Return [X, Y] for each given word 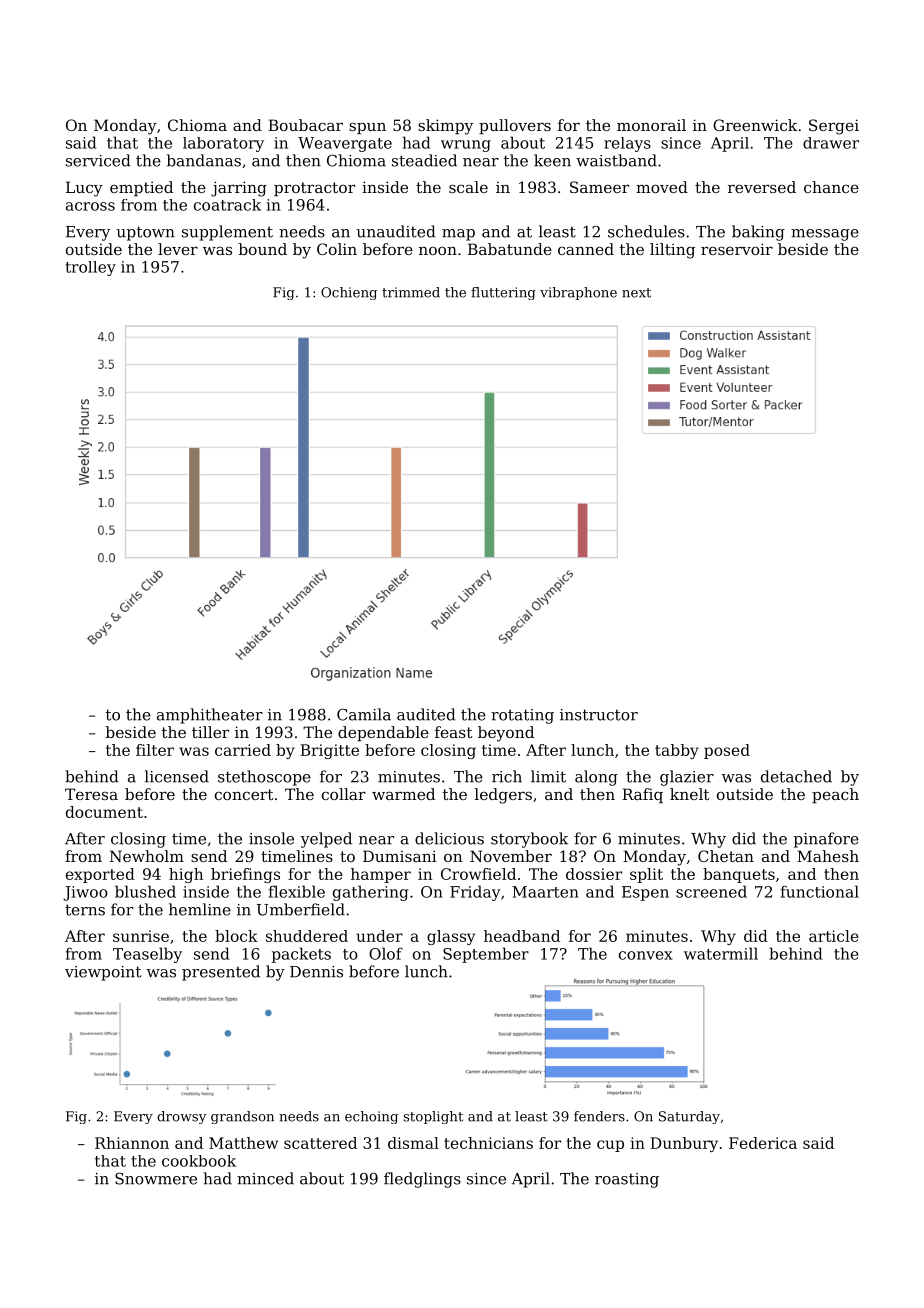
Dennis [316, 972]
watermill [721, 953]
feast [453, 732]
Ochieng [349, 293]
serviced [98, 160]
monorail [651, 125]
